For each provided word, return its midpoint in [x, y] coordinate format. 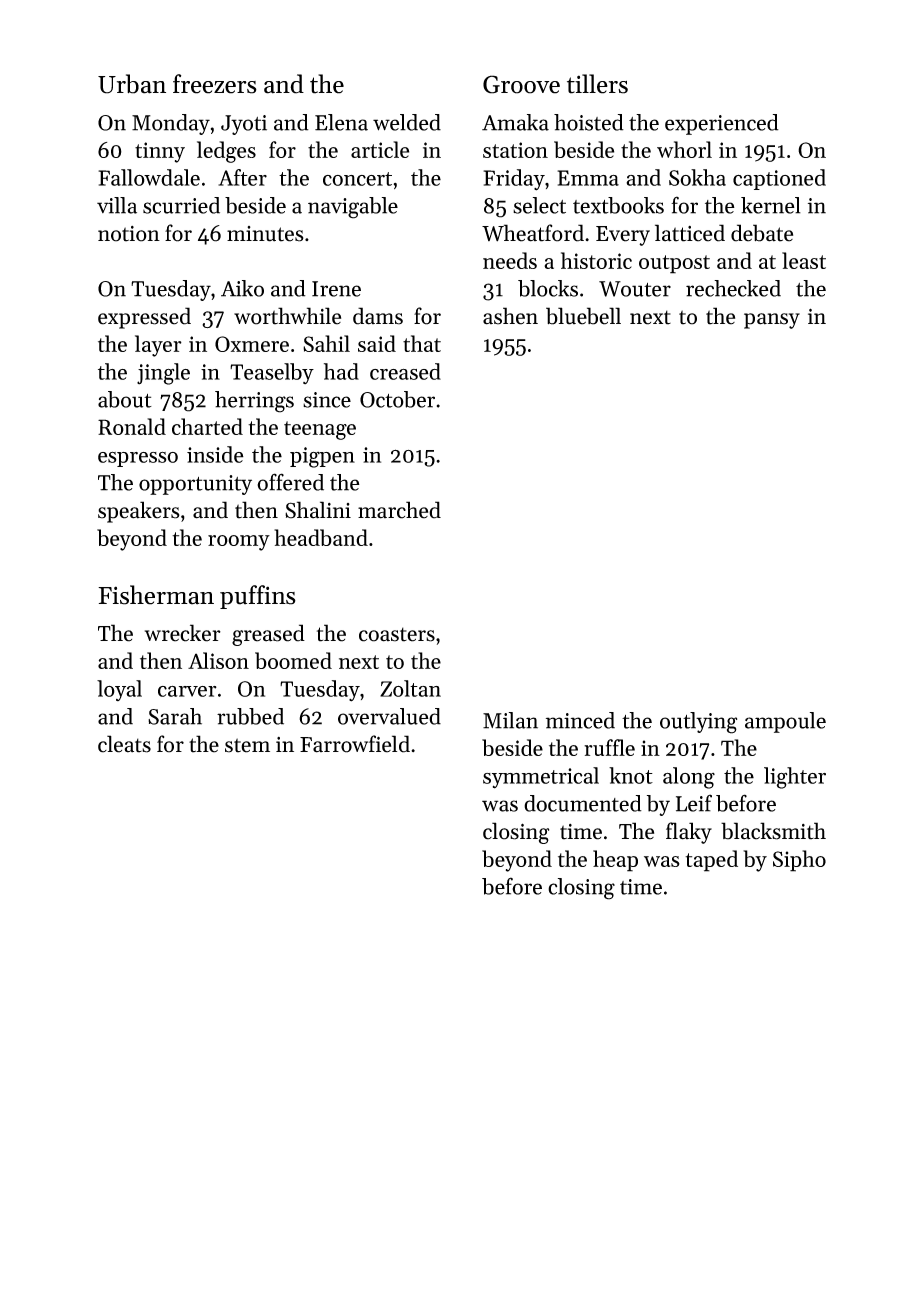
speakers [139, 512]
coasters [397, 634]
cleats [124, 744]
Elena [341, 122]
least [804, 260]
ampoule [785, 722]
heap [615, 861]
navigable [353, 208]
